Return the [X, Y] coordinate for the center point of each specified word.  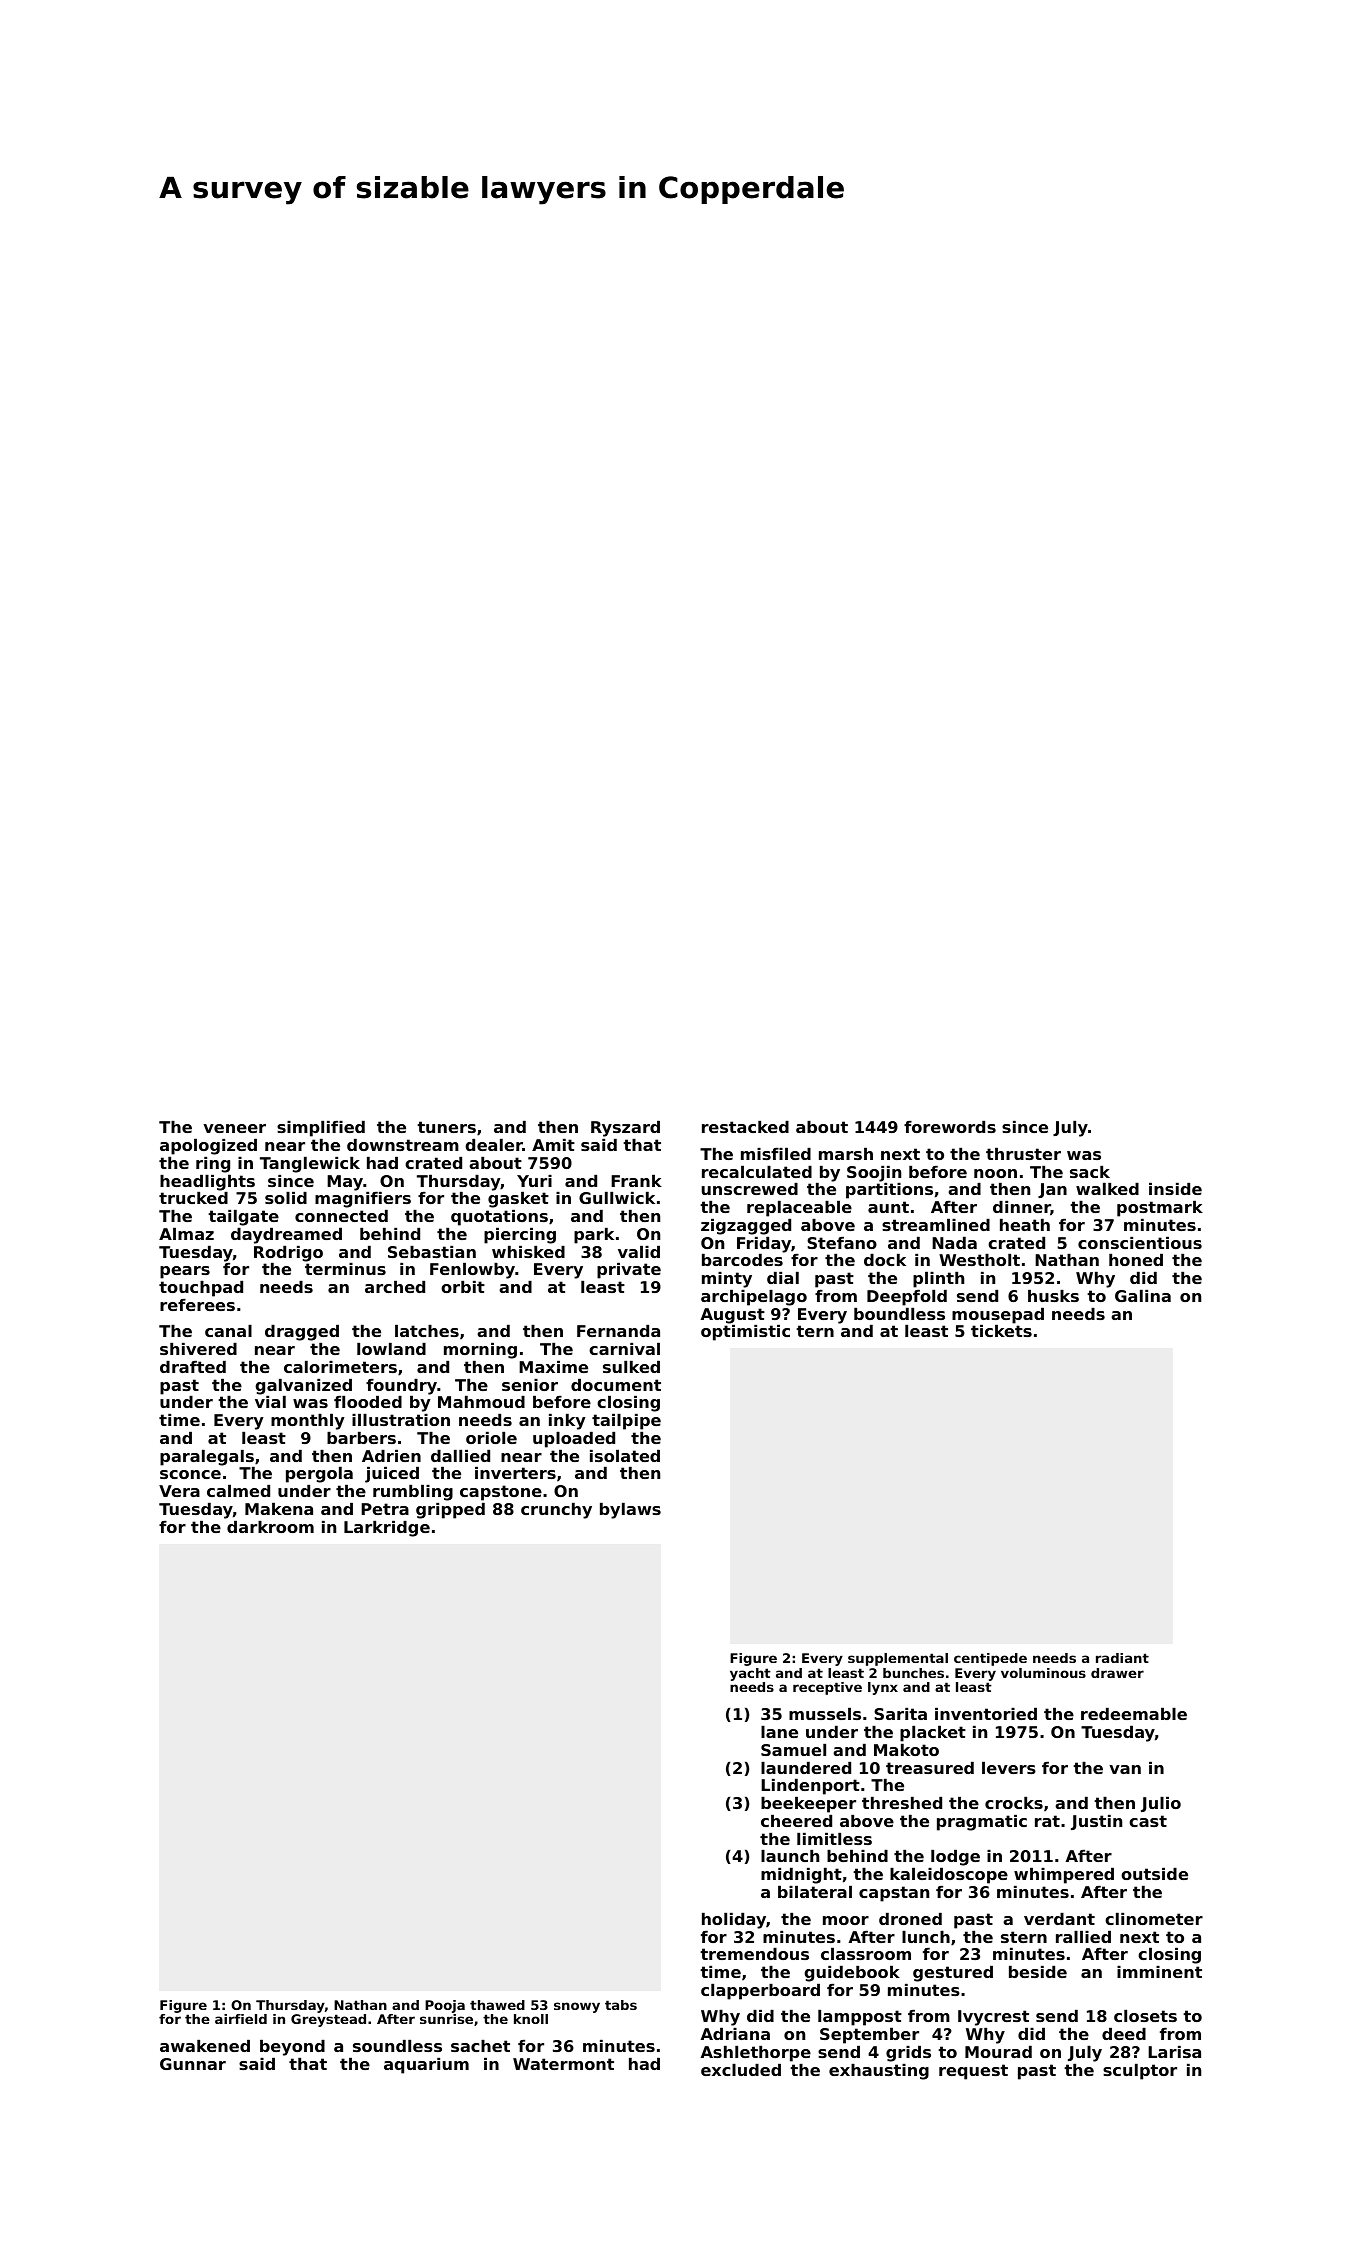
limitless [834, 1838]
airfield [241, 2019]
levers [1009, 1767]
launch [790, 1855]
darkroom [270, 1526]
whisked [528, 1251]
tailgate [243, 1217]
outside [1154, 1873]
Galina [1143, 1295]
